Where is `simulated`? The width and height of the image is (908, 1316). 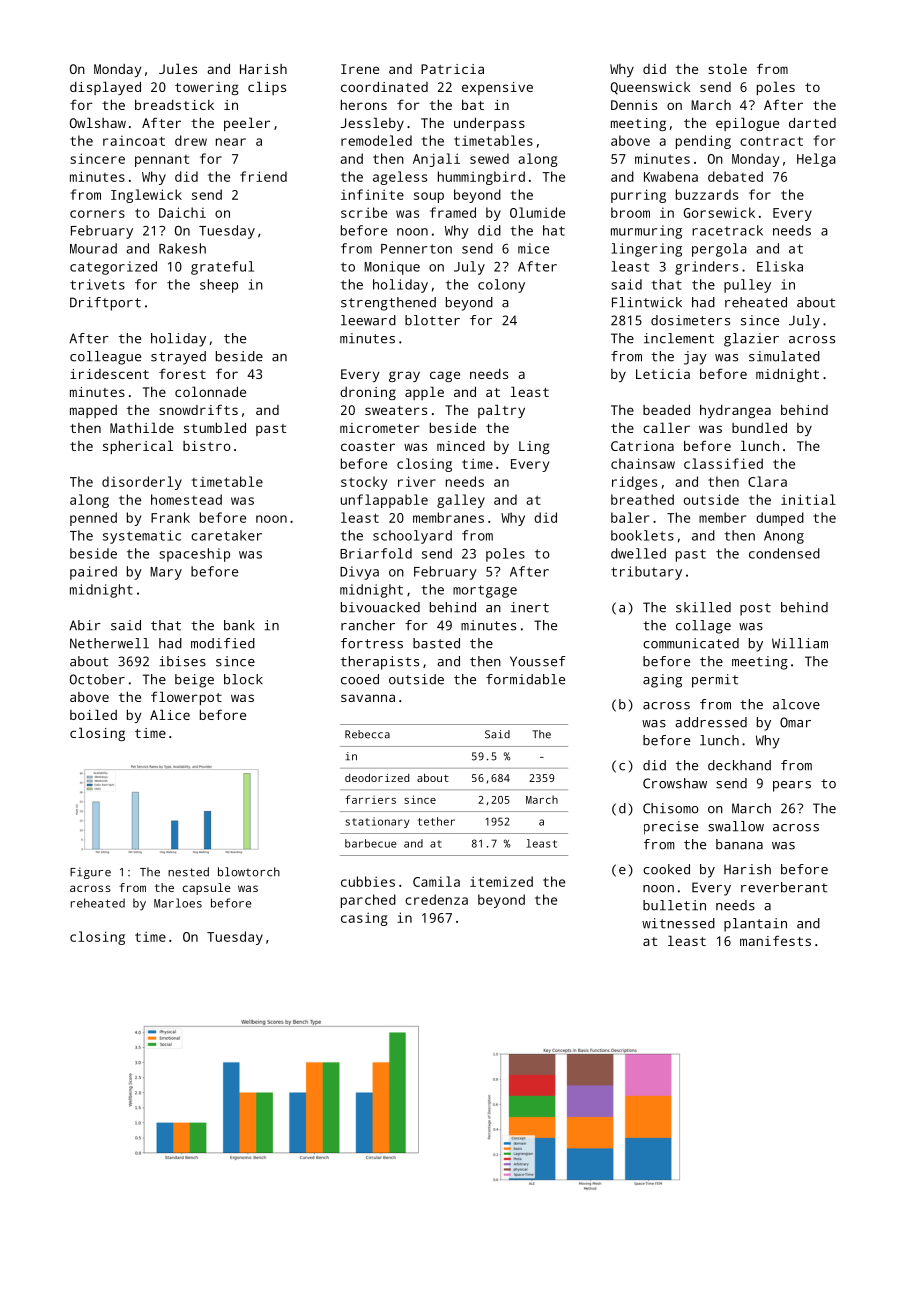 simulated is located at coordinates (784, 356).
